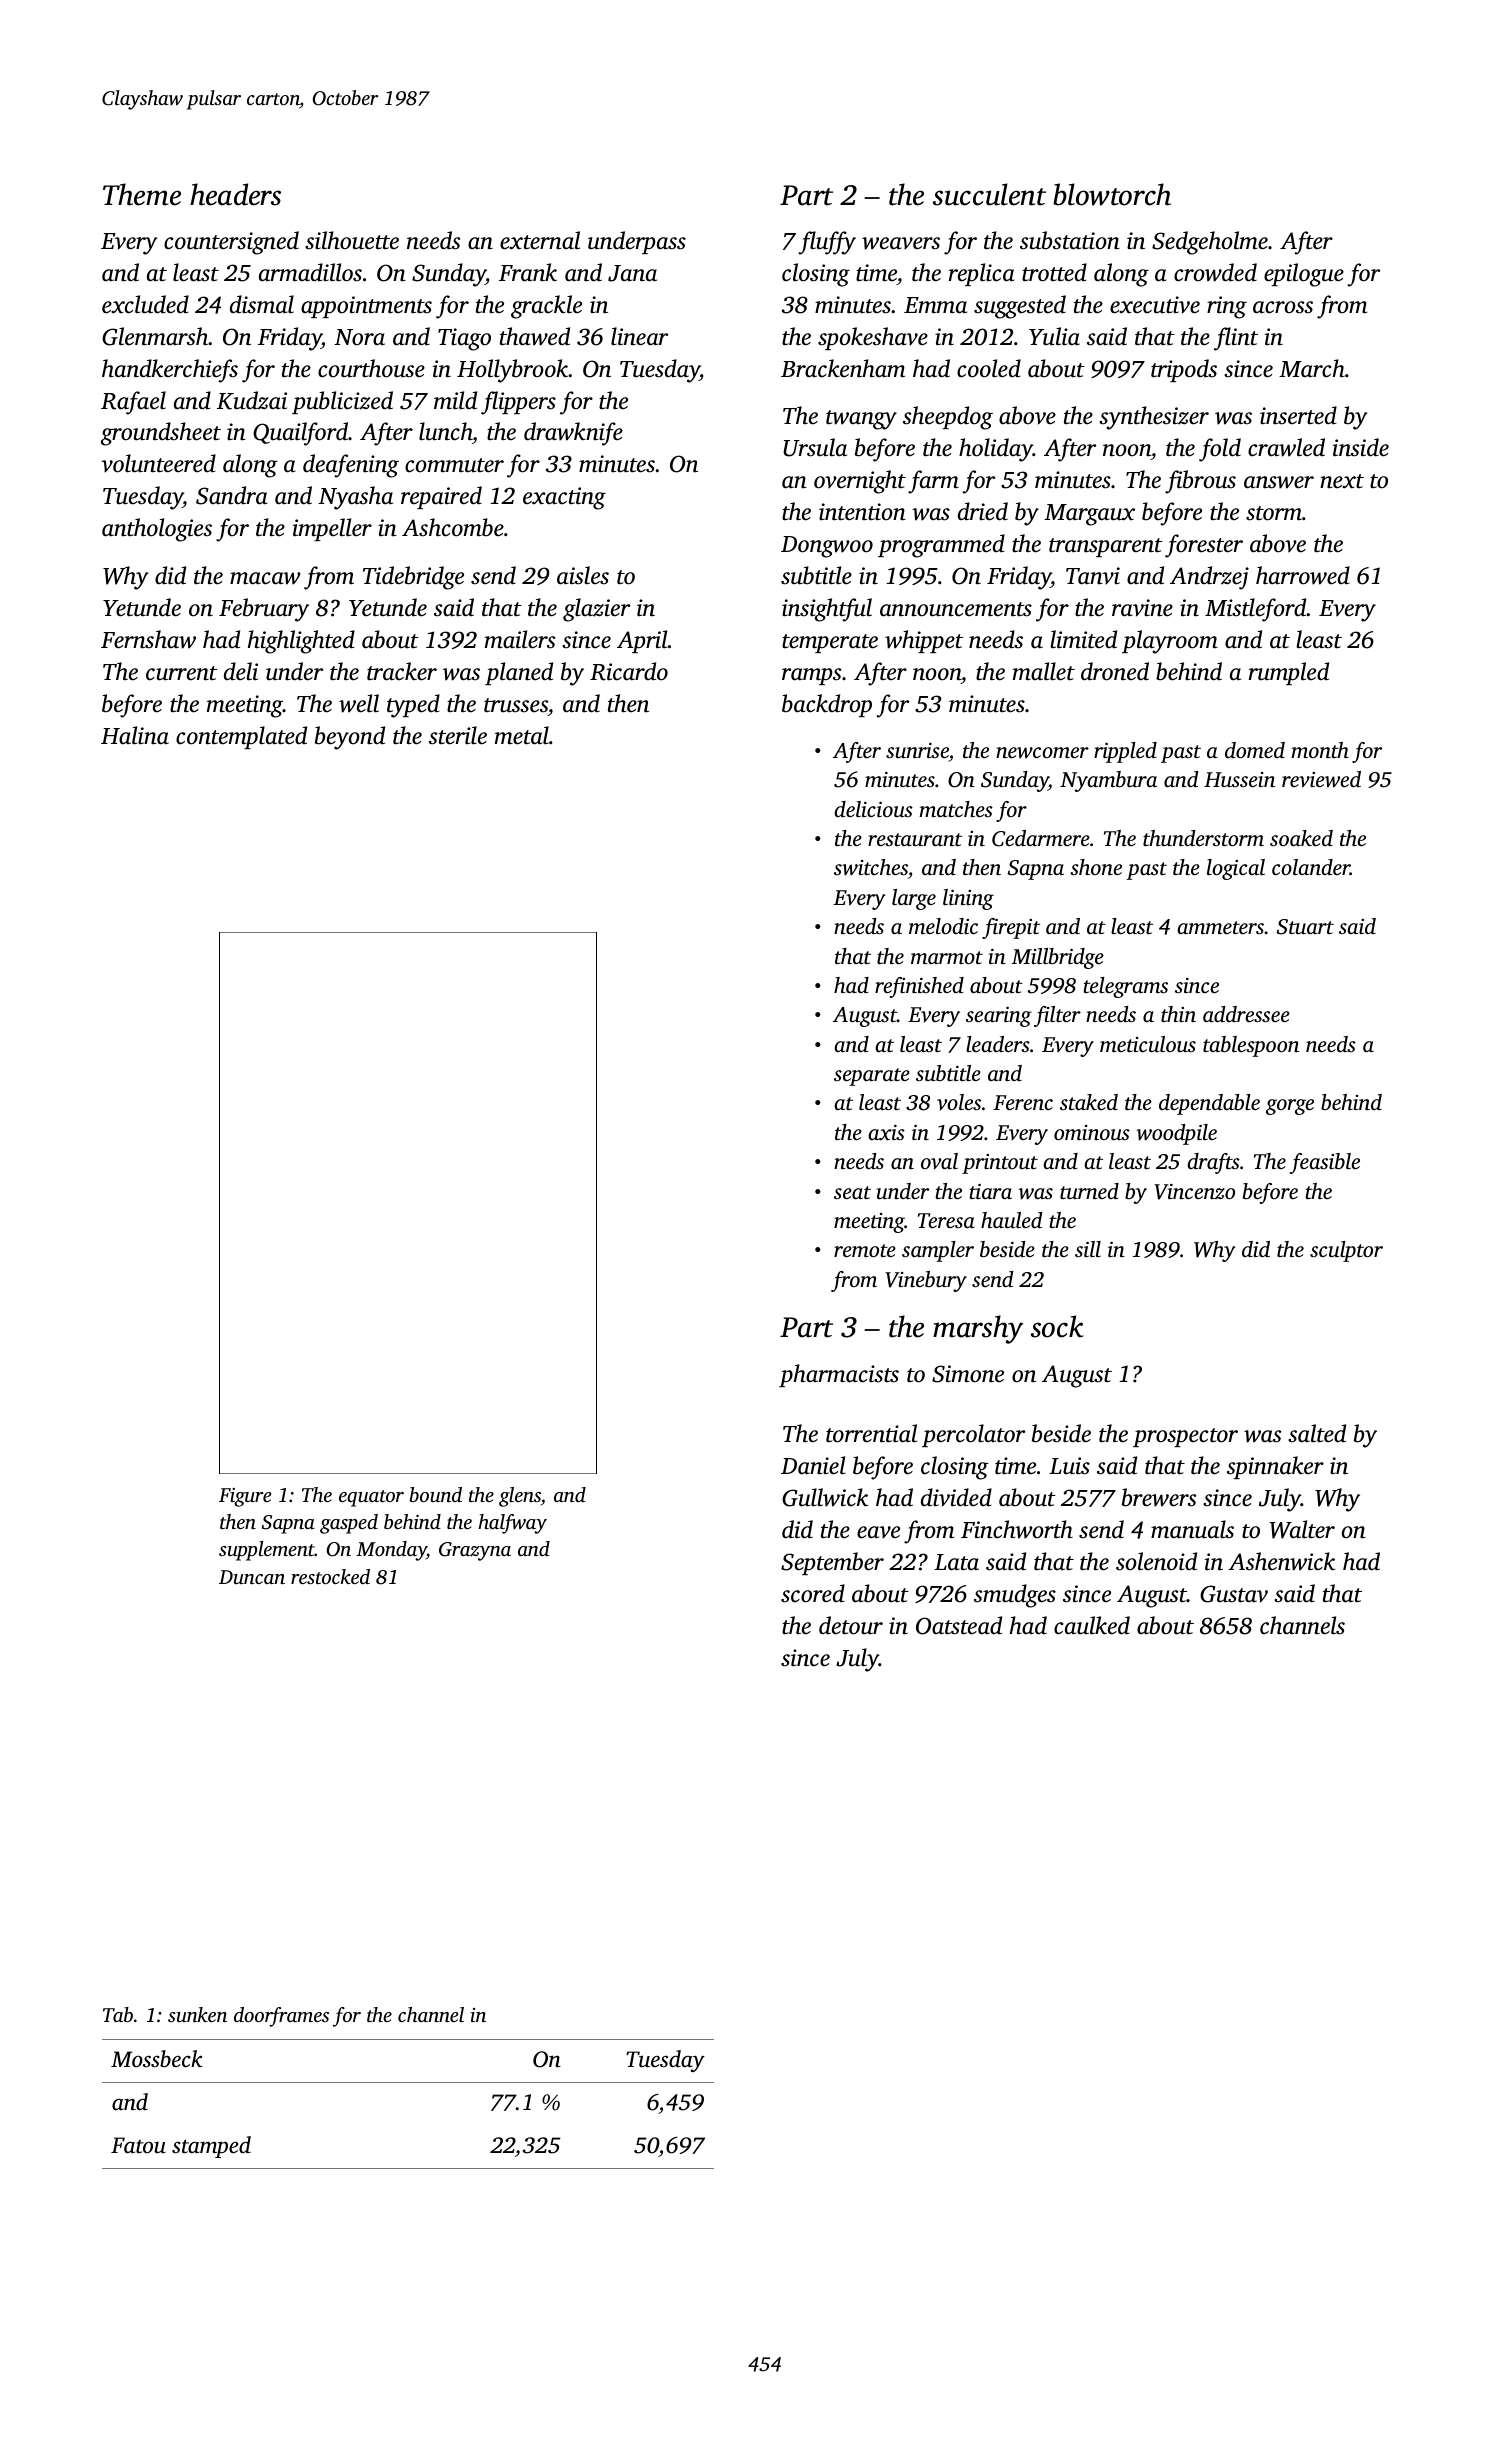 The height and width of the document is (2464, 1496). Describe the element at coordinates (989, 194) in the document. I see `succulent` at that location.
